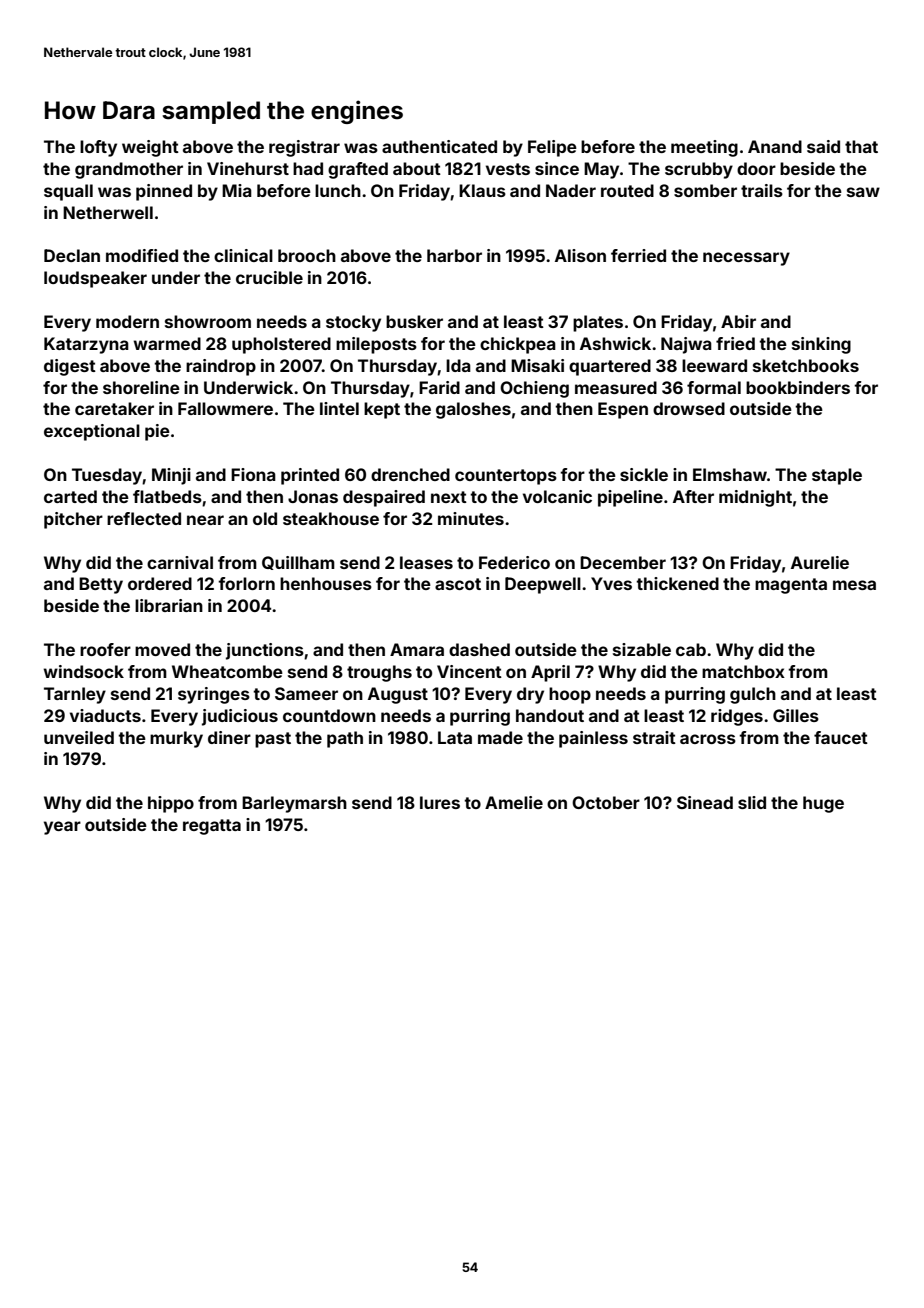 The width and height of the screenshot is (924, 1308). I want to click on near, so click(205, 520).
